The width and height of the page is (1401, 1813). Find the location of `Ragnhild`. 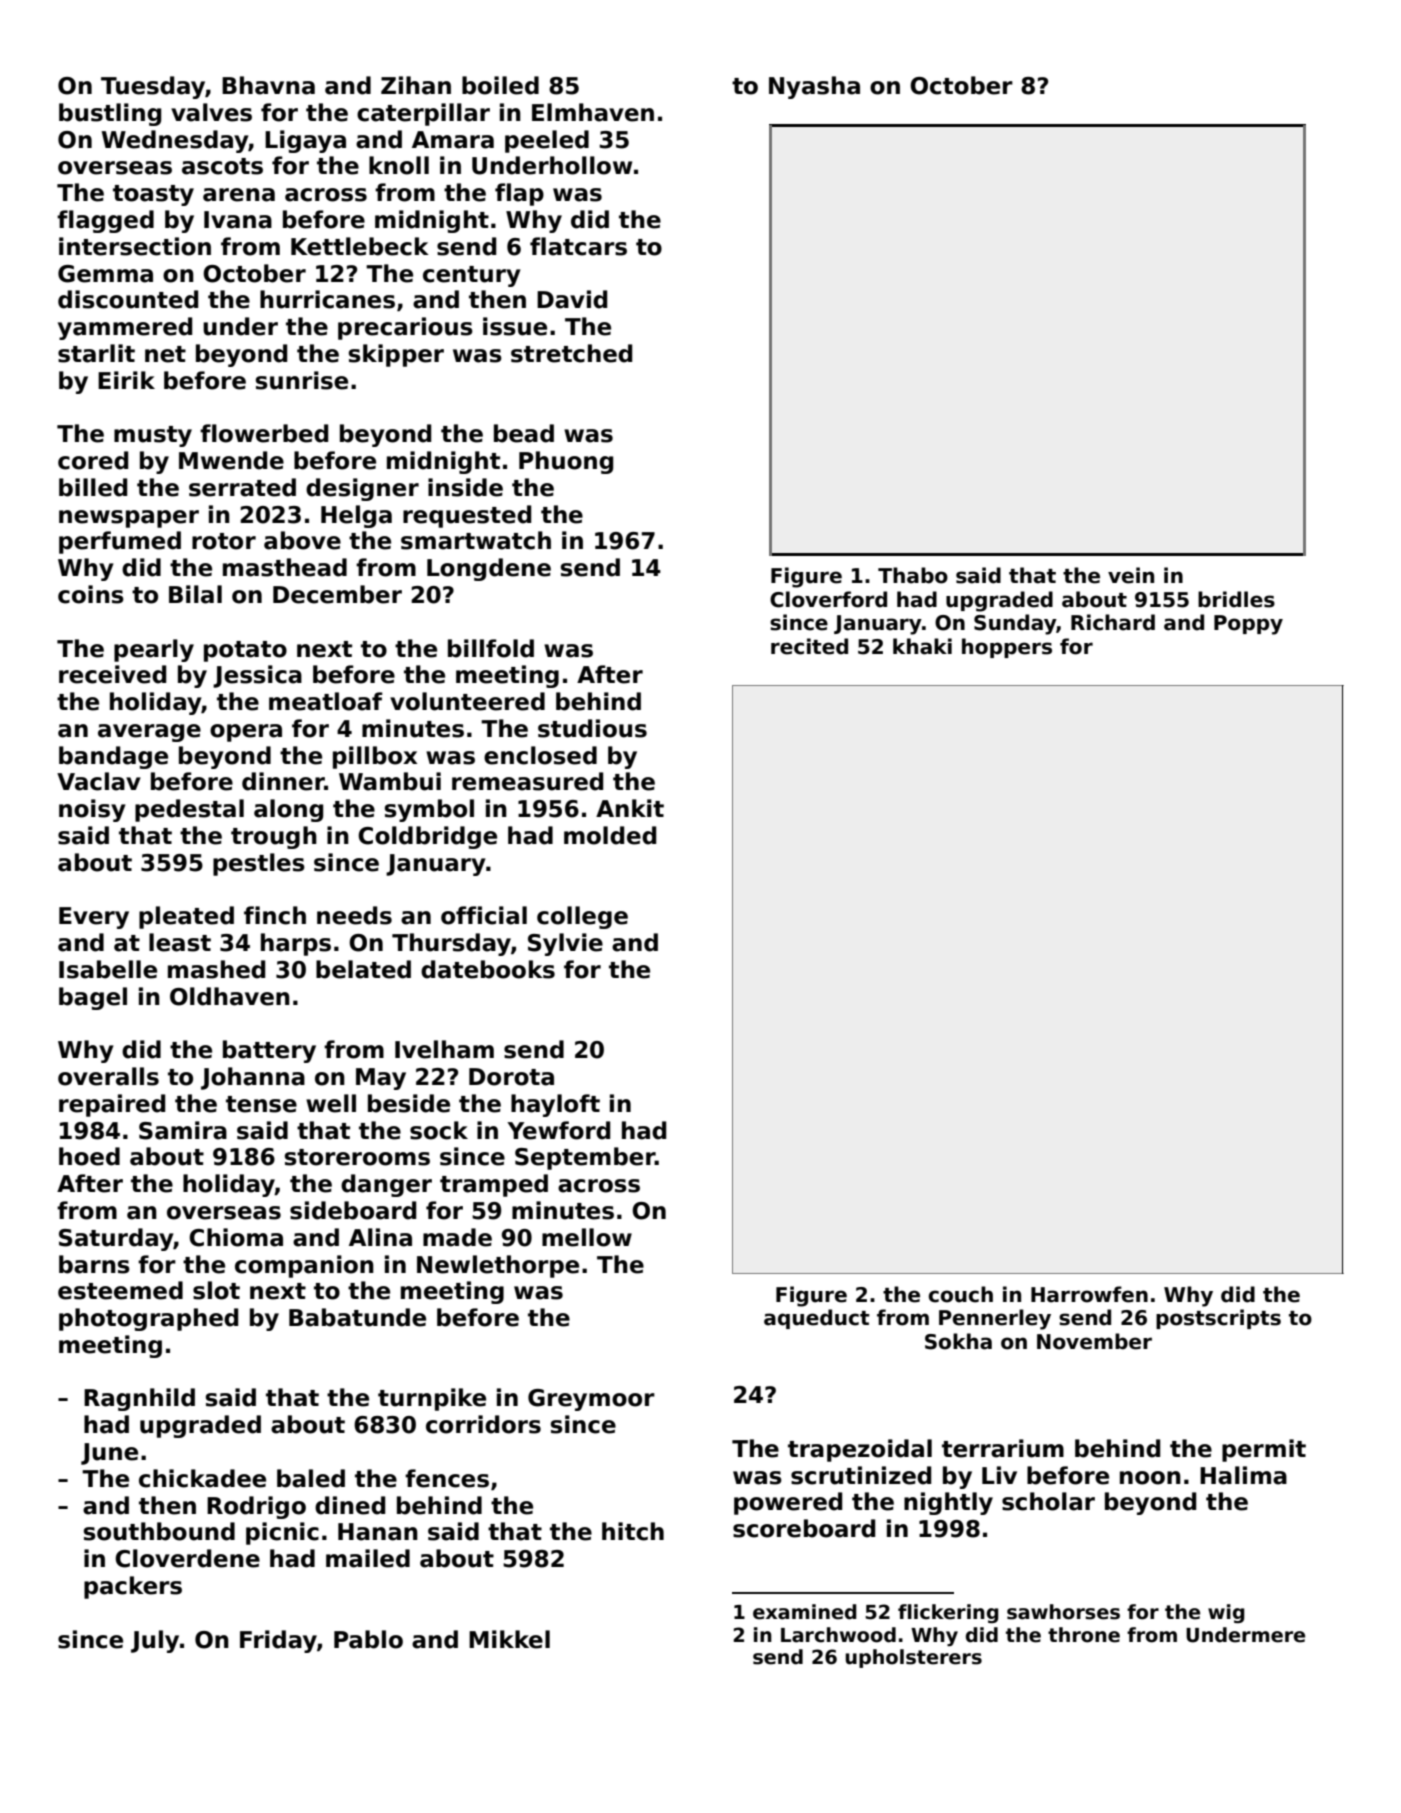

Ragnhild is located at coordinates (139, 1399).
